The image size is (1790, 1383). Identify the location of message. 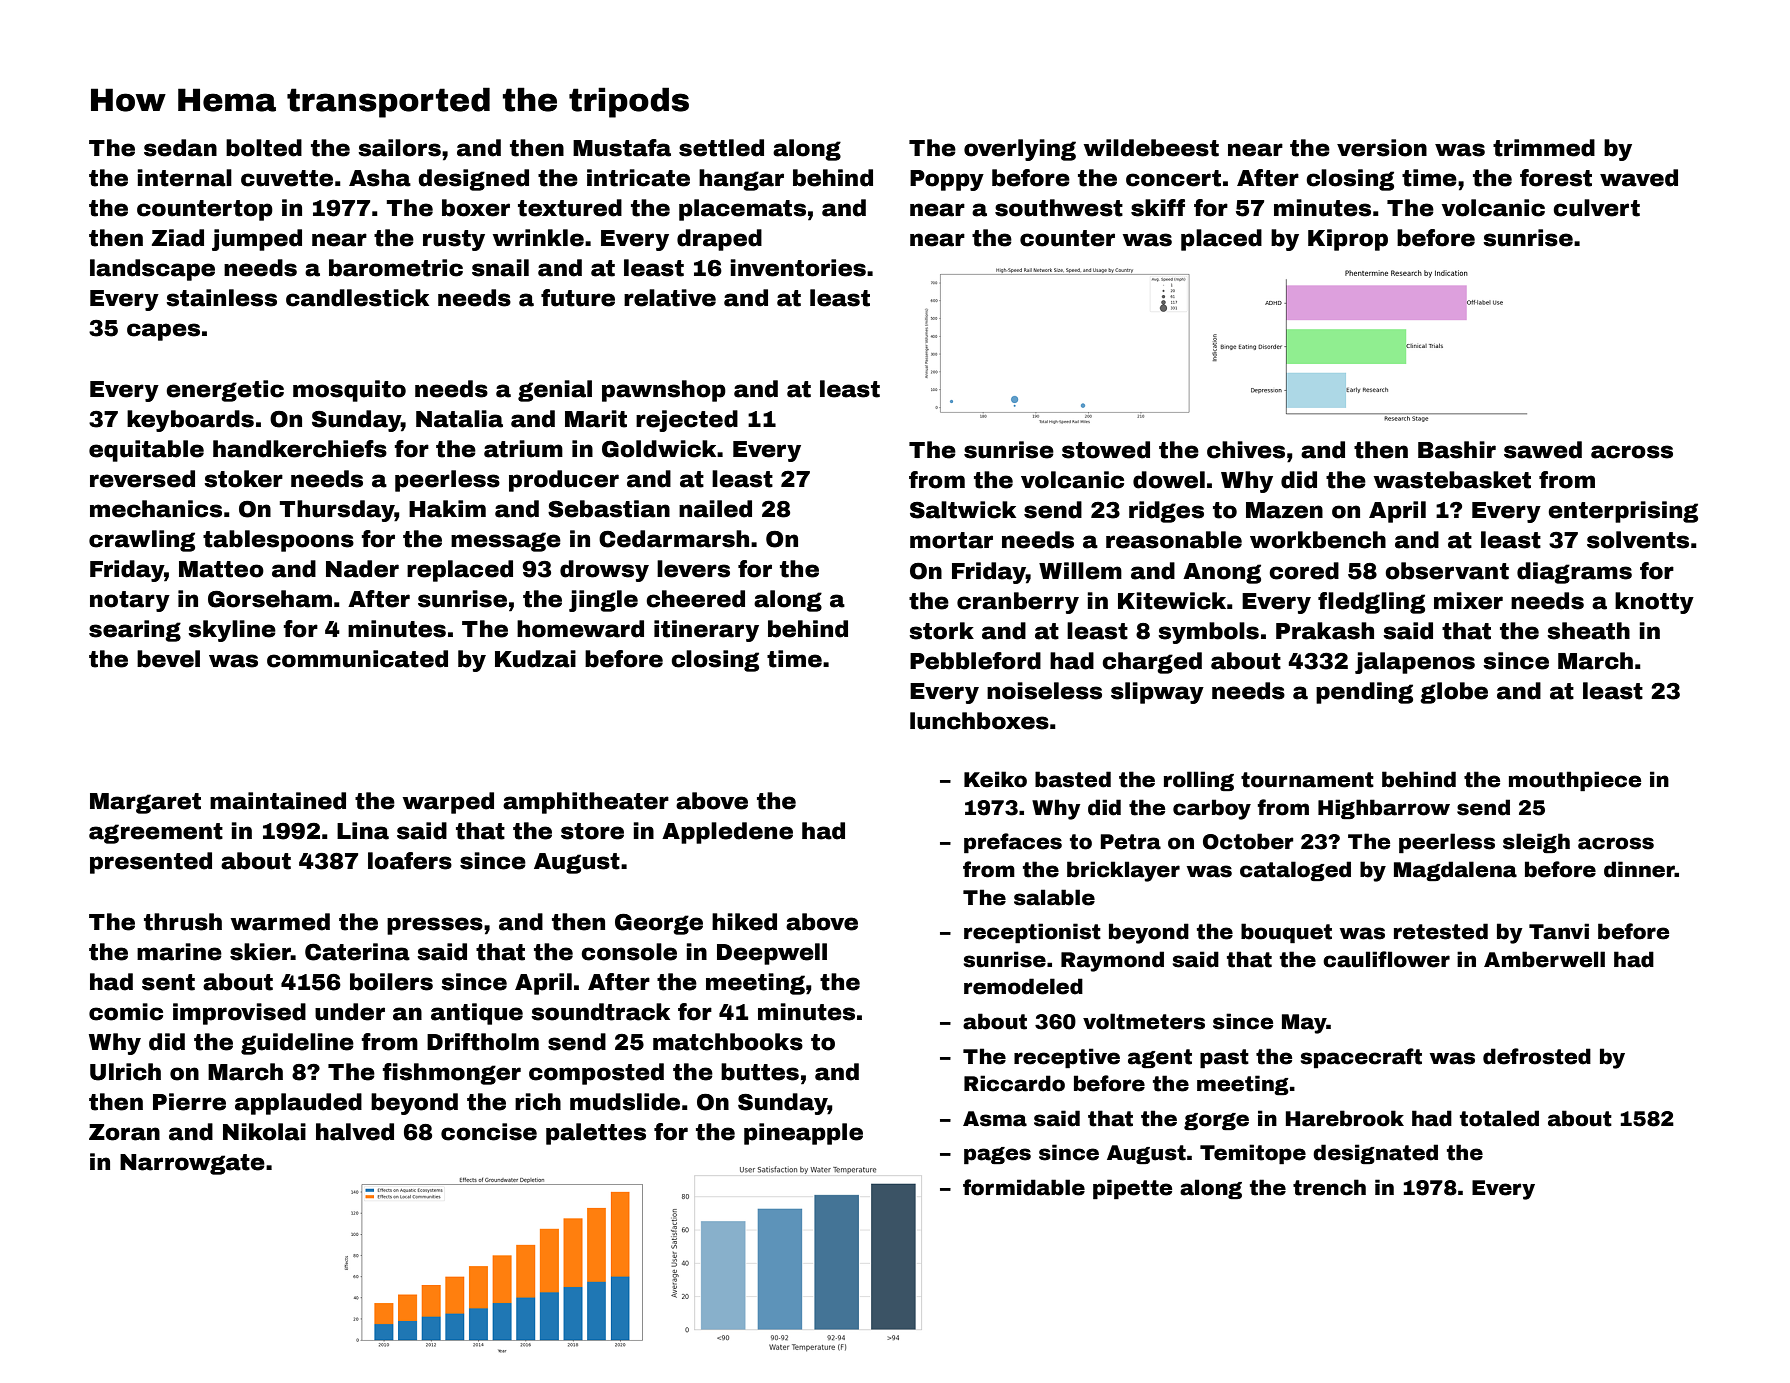
(506, 542).
